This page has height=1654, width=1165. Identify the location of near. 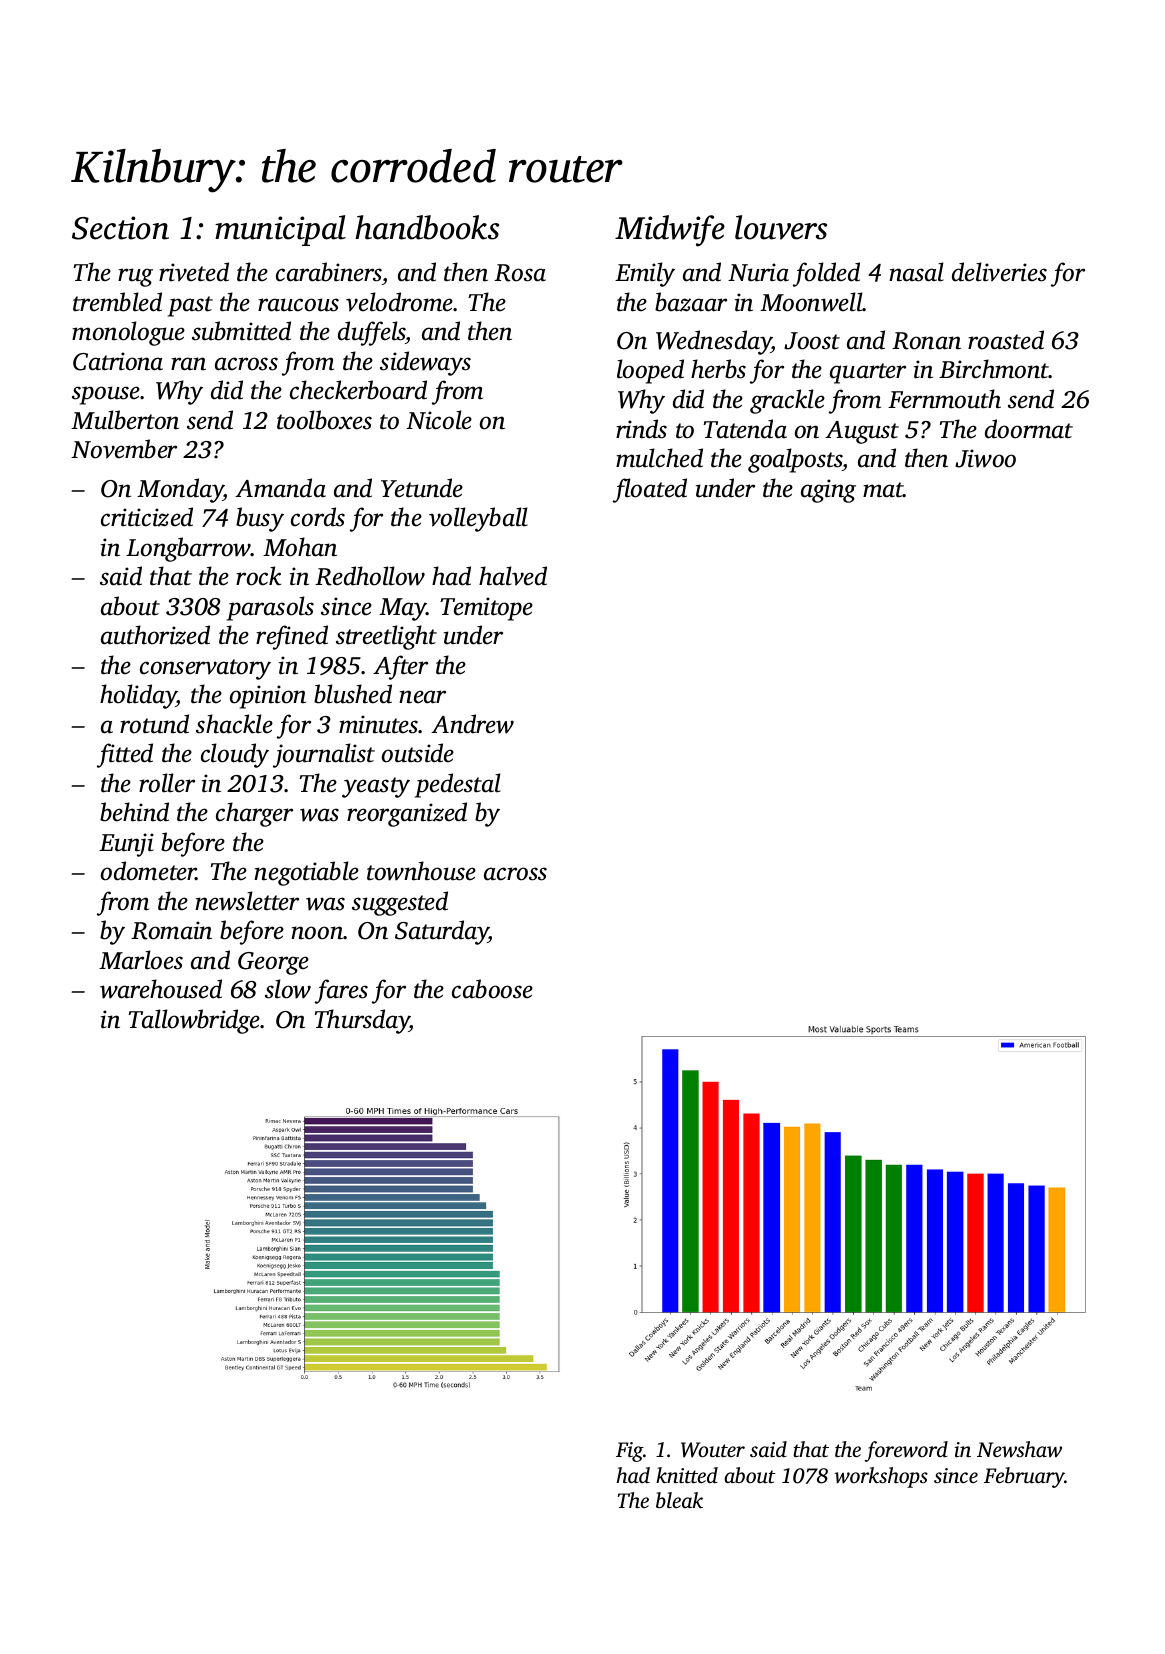
(422, 697).
